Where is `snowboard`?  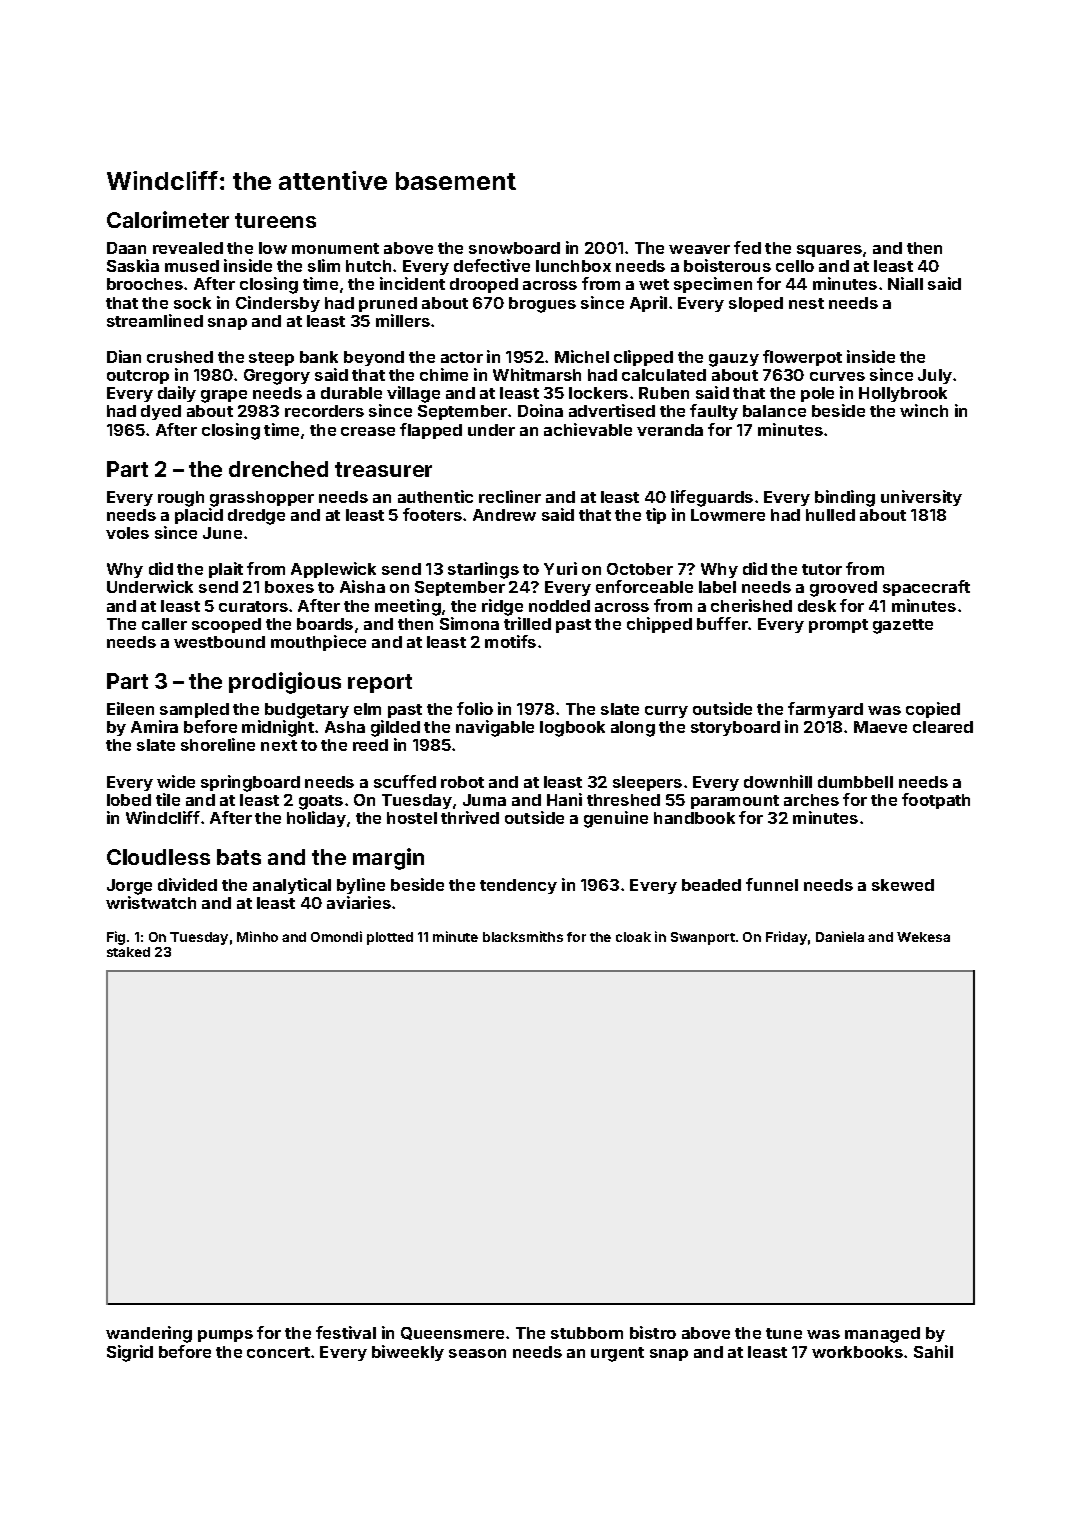
snowboard is located at coordinates (514, 248).
